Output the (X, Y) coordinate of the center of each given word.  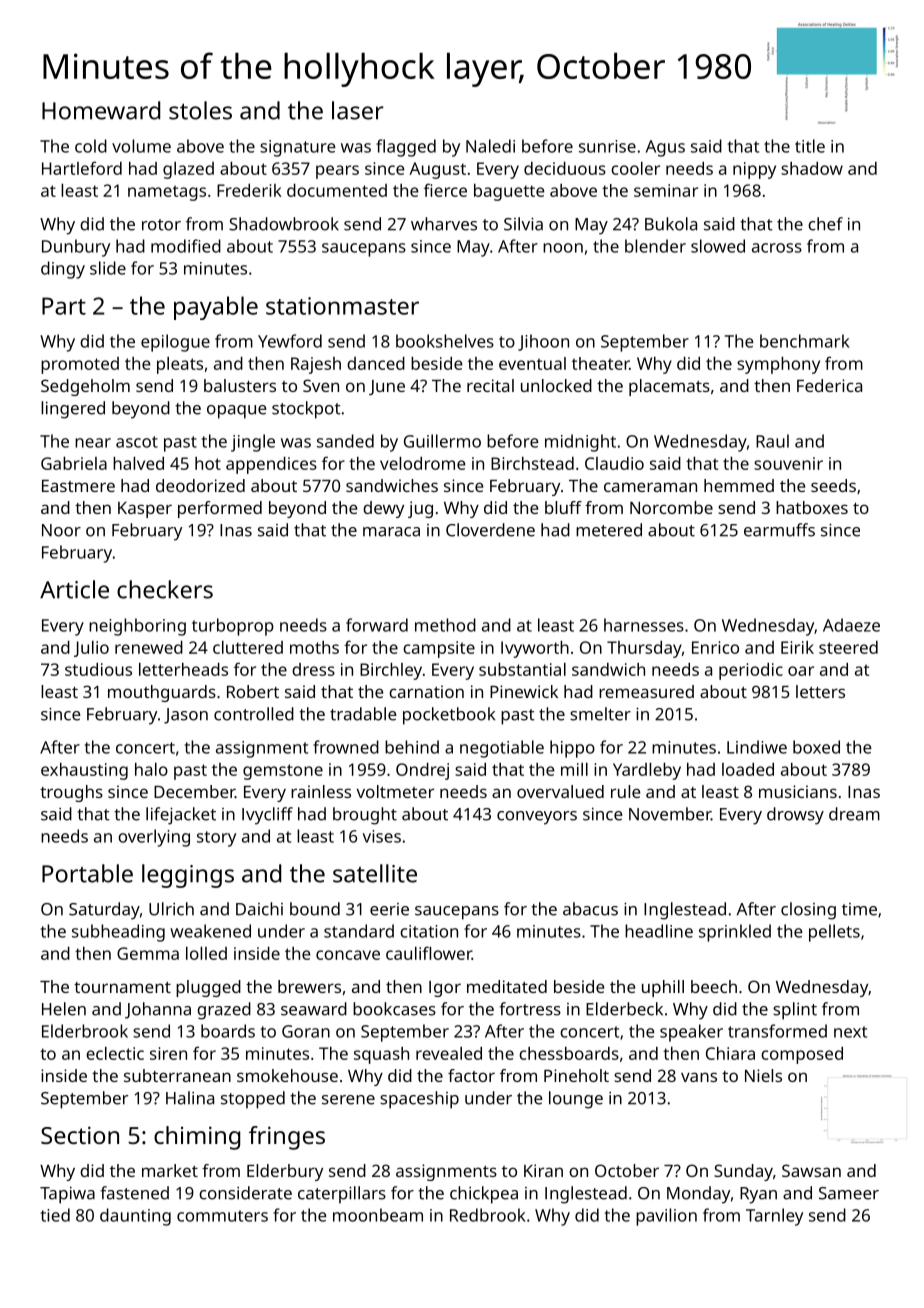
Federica (829, 385)
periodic (751, 671)
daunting (135, 1217)
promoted (80, 365)
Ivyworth (535, 649)
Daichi (259, 909)
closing (808, 911)
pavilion (666, 1217)
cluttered (248, 647)
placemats (669, 387)
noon (563, 248)
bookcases (394, 1009)
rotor (161, 225)
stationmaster (342, 306)
